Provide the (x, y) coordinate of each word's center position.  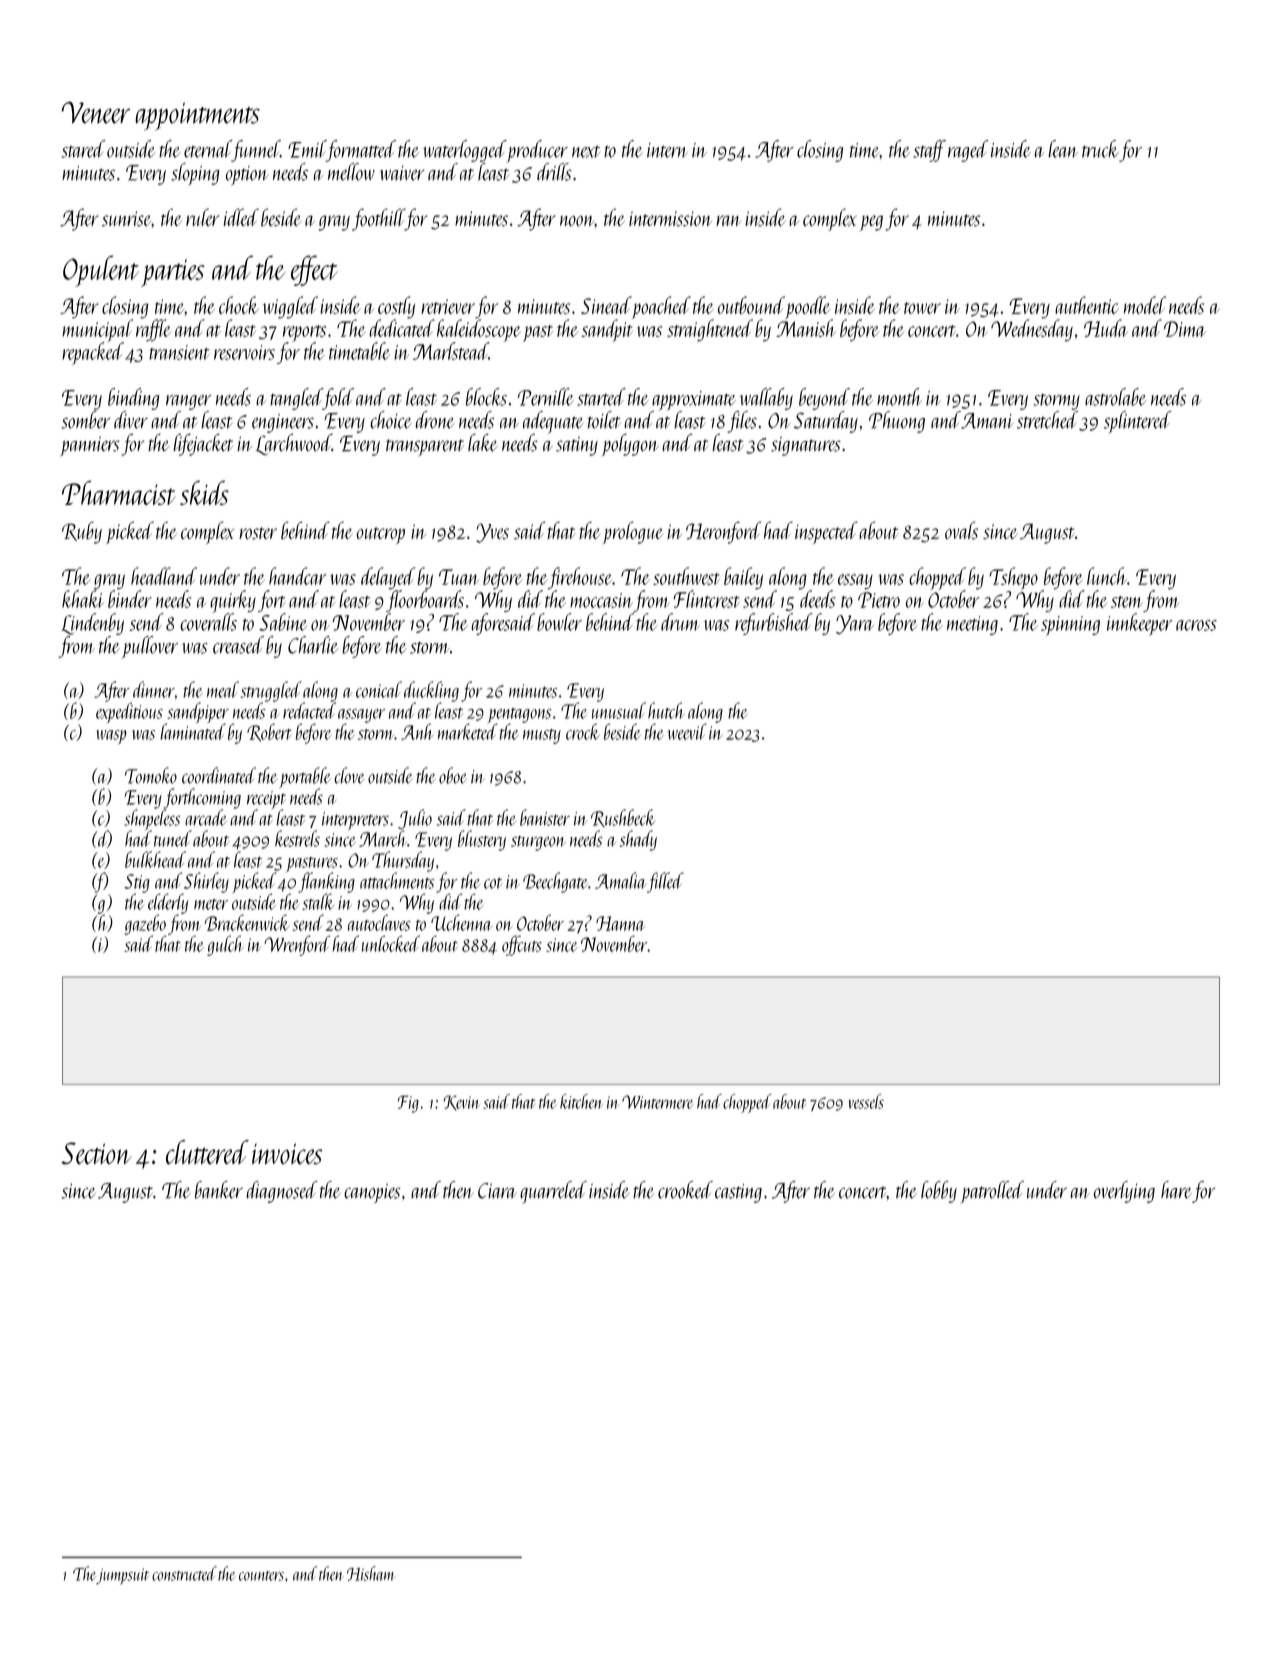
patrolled (992, 1192)
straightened (710, 330)
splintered (1138, 422)
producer (537, 151)
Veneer (95, 113)
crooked (685, 1190)
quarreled (553, 1192)
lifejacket (203, 444)
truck (1100, 149)
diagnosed (282, 1192)
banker (219, 1190)
